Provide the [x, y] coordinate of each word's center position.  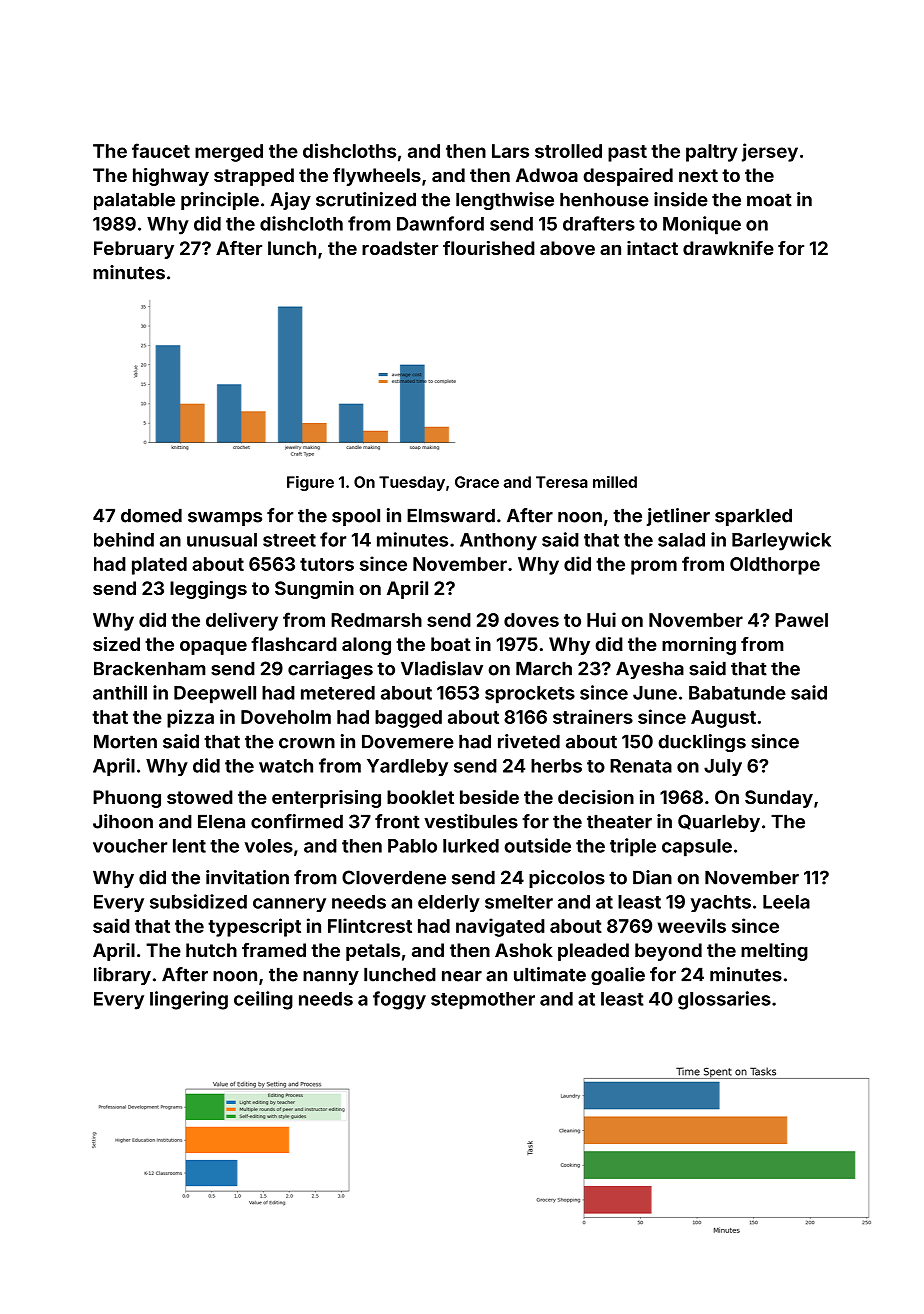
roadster [400, 248]
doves [531, 620]
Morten [125, 741]
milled [615, 482]
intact [652, 248]
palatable [134, 201]
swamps [225, 519]
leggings [208, 590]
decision [596, 797]
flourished [489, 248]
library [122, 976]
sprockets [530, 695]
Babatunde [737, 693]
